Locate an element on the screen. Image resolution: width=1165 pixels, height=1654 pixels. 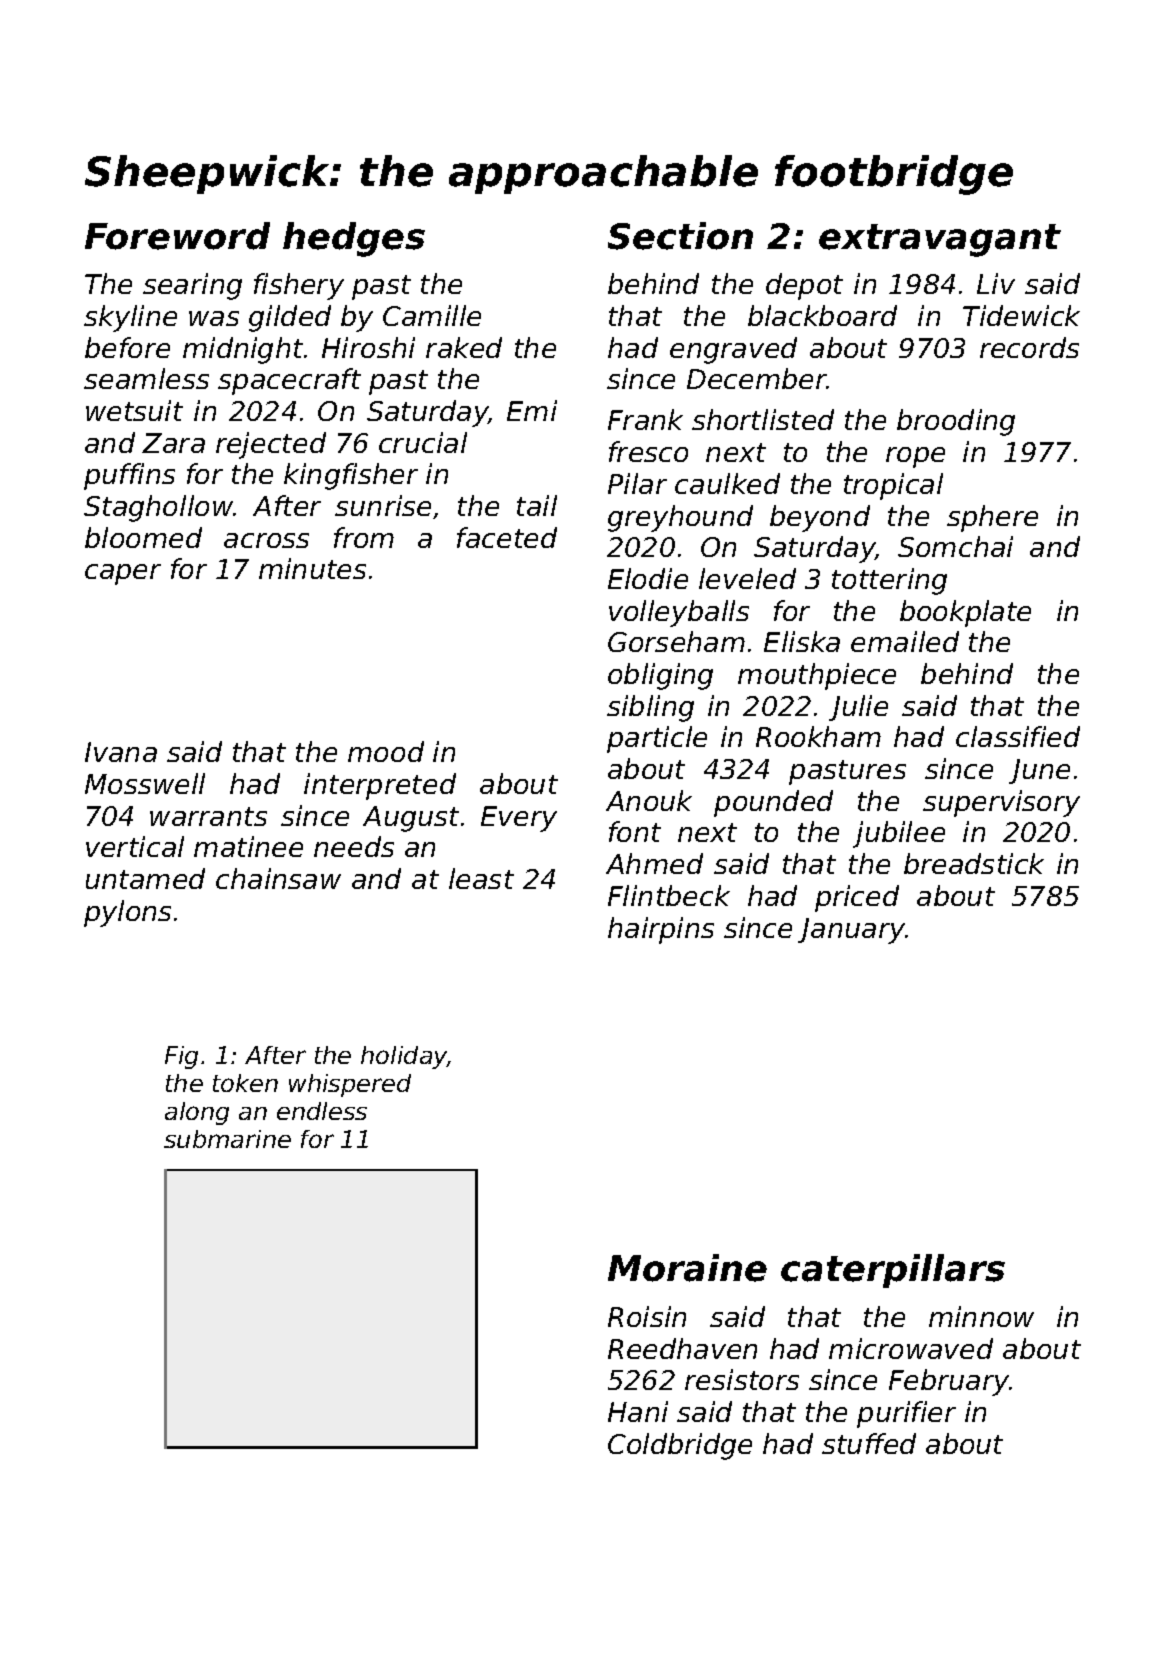
submarine is located at coordinates (227, 1139).
